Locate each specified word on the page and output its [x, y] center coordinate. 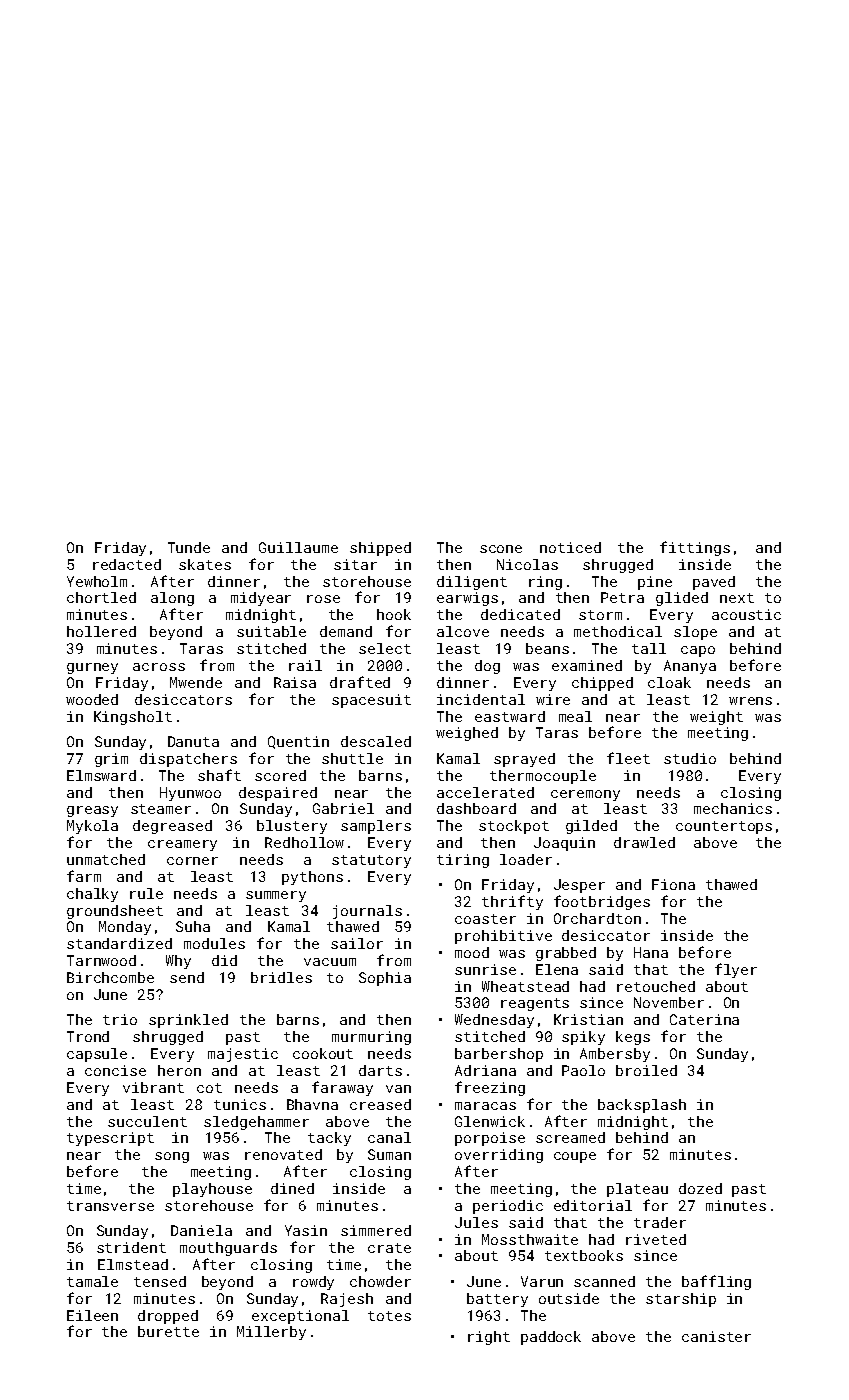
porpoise [490, 1139]
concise [115, 1070]
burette [168, 1331]
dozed [700, 1188]
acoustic [746, 614]
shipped [380, 549]
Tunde [189, 547]
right [489, 1338]
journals [367, 912]
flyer [736, 970]
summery [276, 896]
